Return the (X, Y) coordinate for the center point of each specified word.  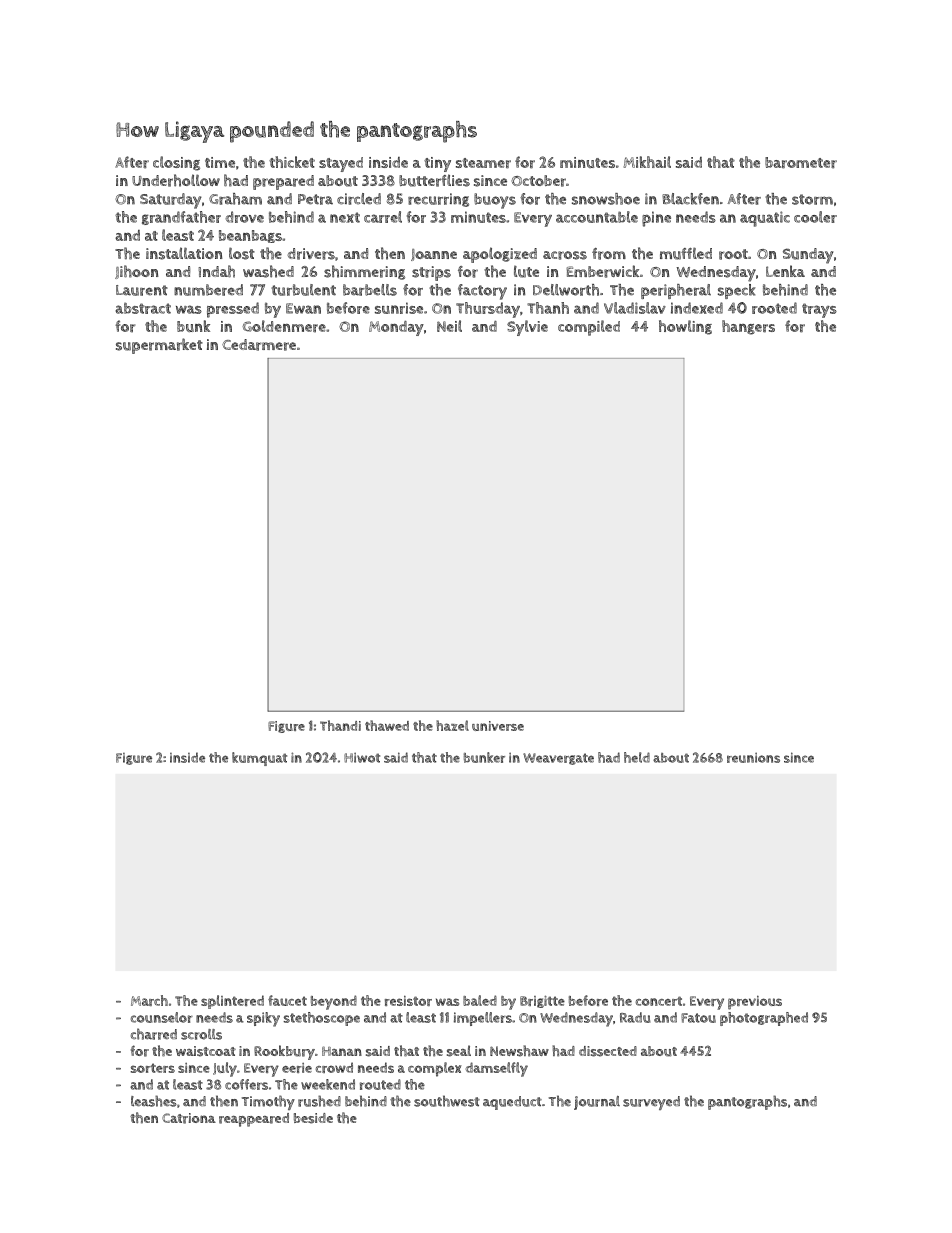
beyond (334, 1002)
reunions (753, 758)
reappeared (254, 1120)
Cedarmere (259, 345)
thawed (387, 725)
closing (176, 163)
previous (755, 1003)
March (149, 1000)
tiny (437, 164)
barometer (801, 163)
